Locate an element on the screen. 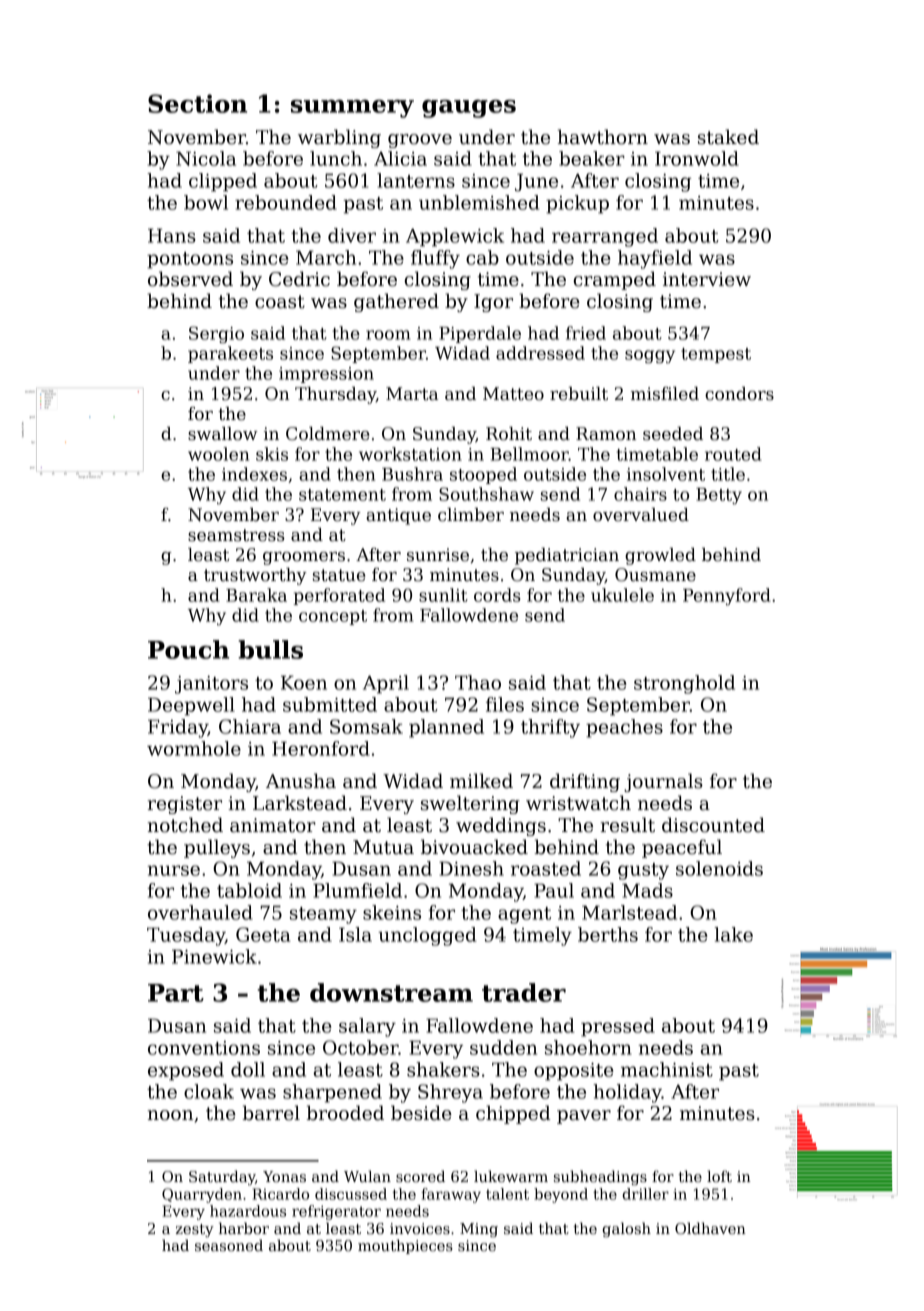  Marta is located at coordinates (412, 394).
